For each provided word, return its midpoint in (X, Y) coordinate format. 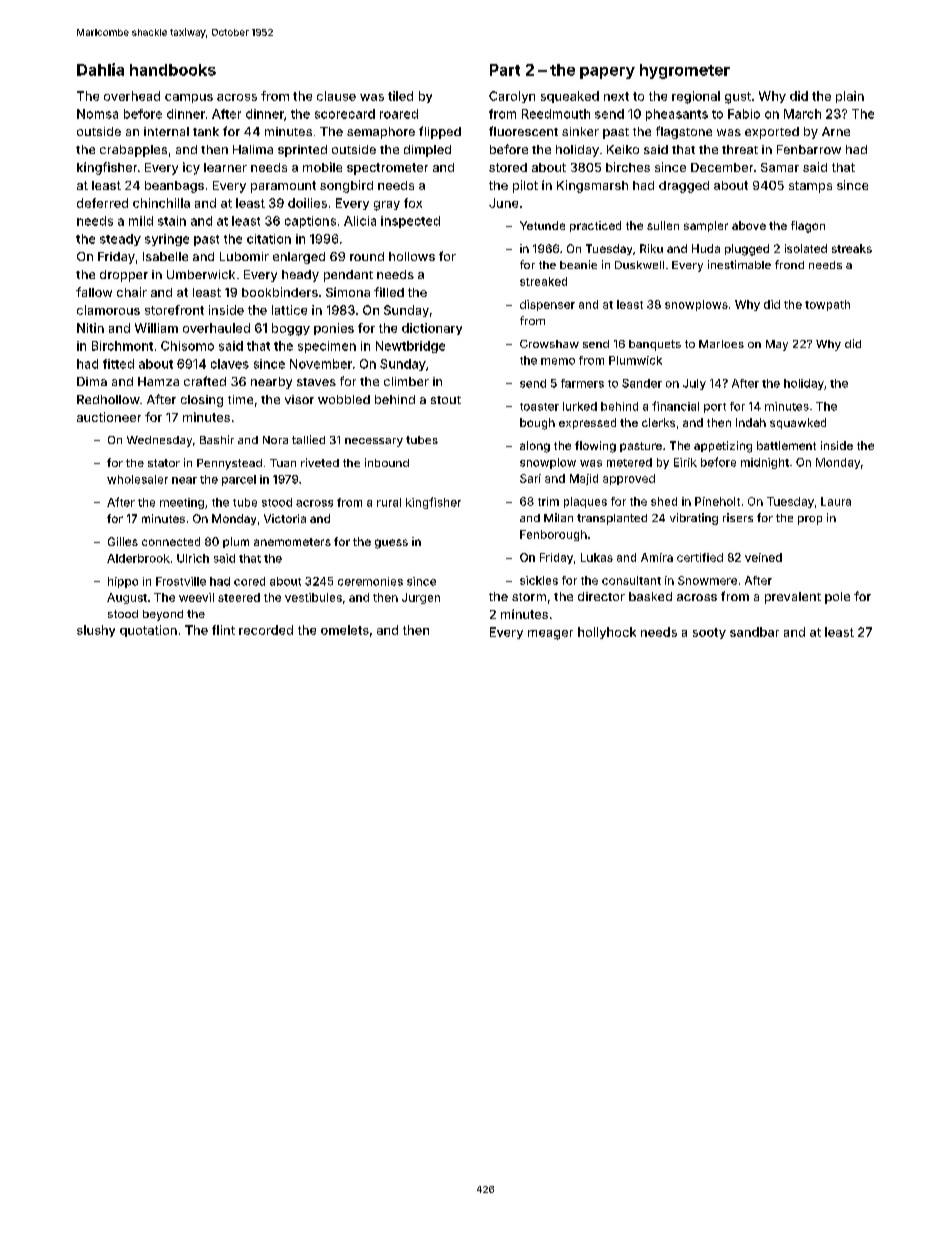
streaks (852, 248)
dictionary (432, 329)
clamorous (108, 310)
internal (166, 131)
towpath (827, 305)
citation (269, 239)
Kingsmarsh (592, 186)
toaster (539, 407)
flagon (808, 227)
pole (837, 598)
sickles (539, 580)
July (694, 384)
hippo (123, 582)
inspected (410, 222)
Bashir (217, 439)
